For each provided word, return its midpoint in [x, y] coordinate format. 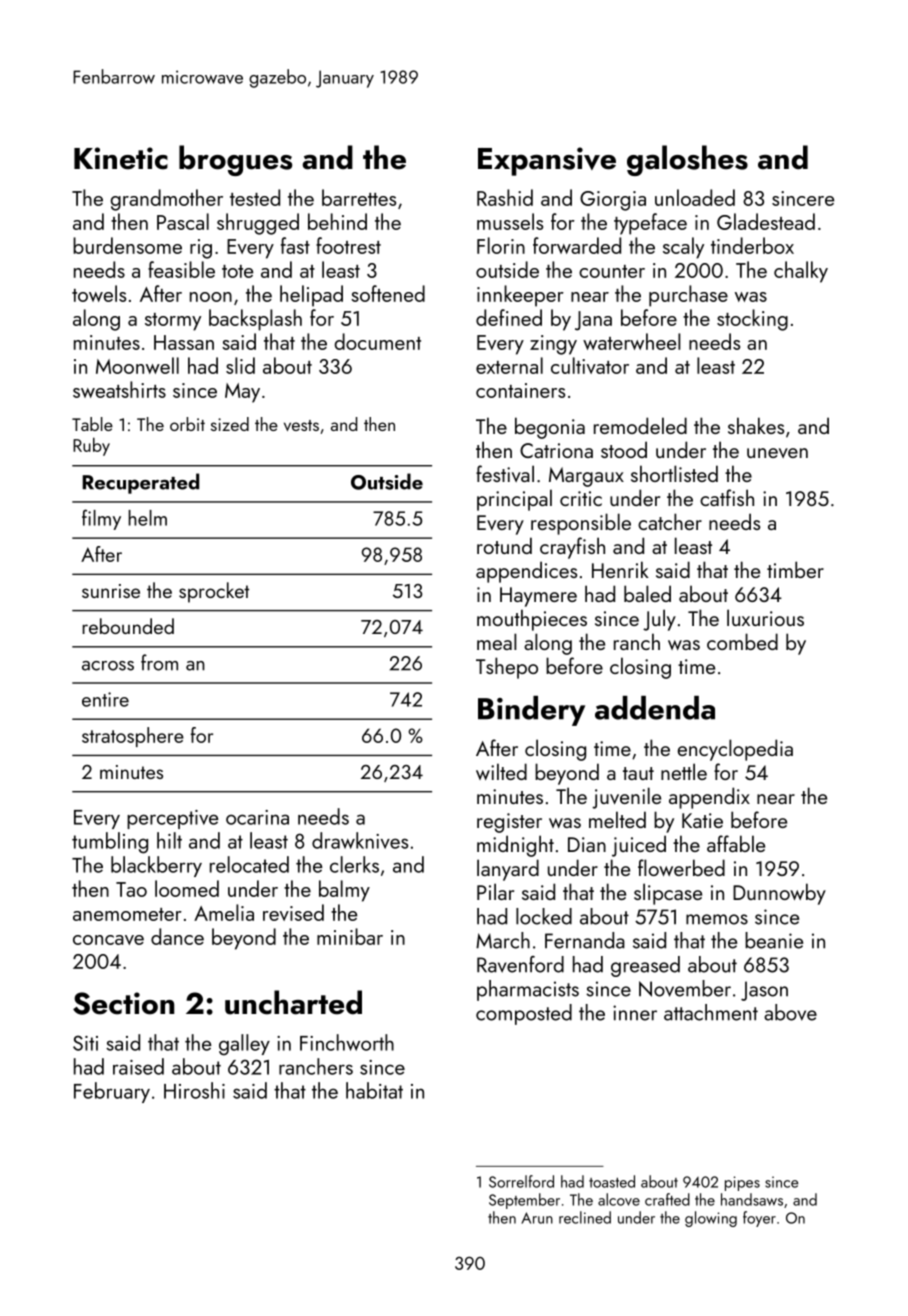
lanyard [508, 870]
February [112, 1092]
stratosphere [133, 737]
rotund [504, 545]
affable [736, 843]
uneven [777, 453]
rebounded [128, 626]
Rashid [505, 197]
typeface [650, 224]
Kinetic [121, 158]
